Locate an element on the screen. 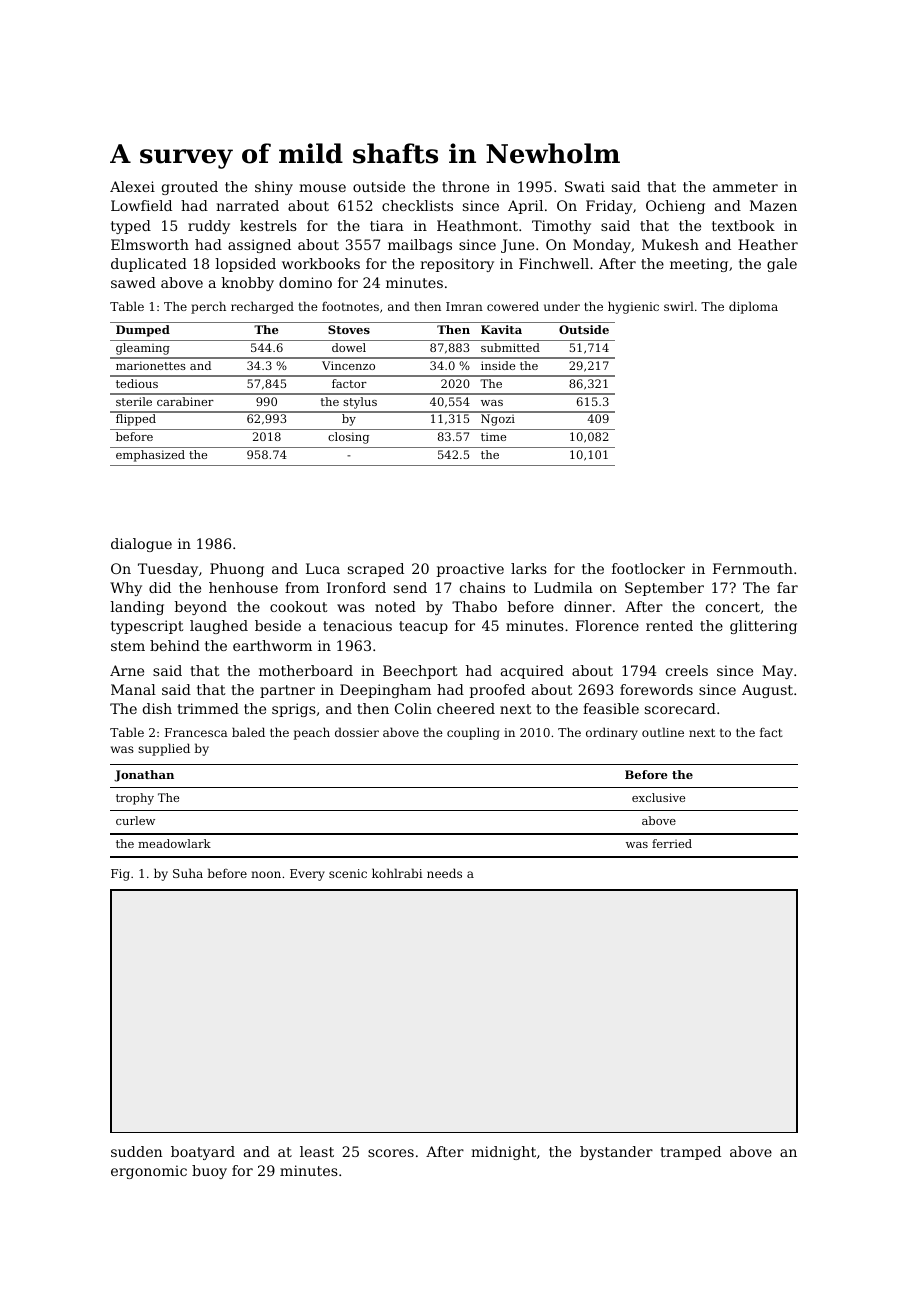  midnight is located at coordinates (503, 1153).
